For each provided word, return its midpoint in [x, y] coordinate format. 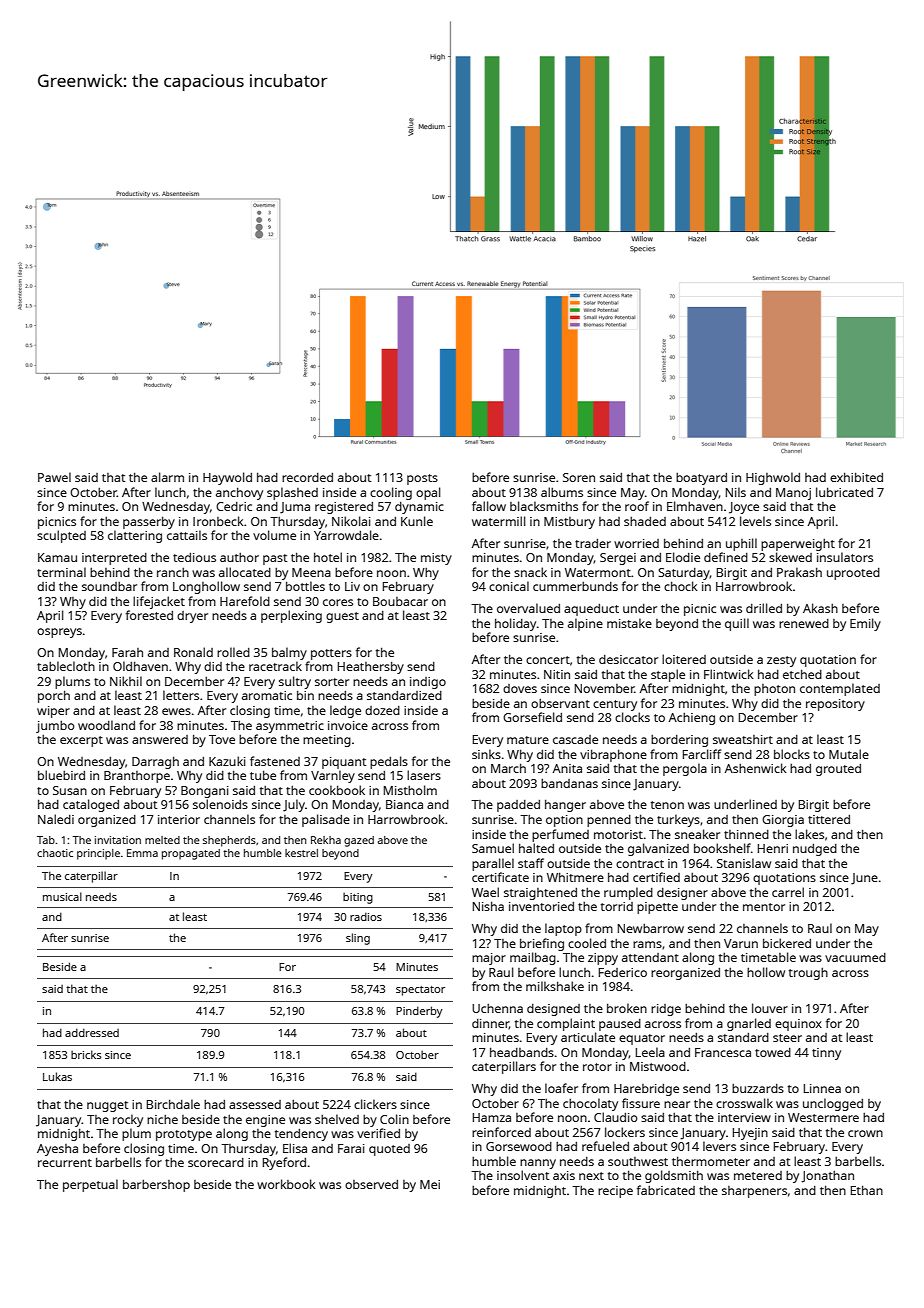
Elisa [295, 1148]
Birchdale [173, 1104]
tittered [829, 819]
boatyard [701, 479]
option [564, 821]
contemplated [840, 689]
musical [62, 896]
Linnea [822, 1088]
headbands [522, 1052]
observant [560, 703]
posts [422, 479]
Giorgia [783, 821]
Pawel [54, 477]
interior [179, 819]
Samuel [493, 848]
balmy [289, 653]
